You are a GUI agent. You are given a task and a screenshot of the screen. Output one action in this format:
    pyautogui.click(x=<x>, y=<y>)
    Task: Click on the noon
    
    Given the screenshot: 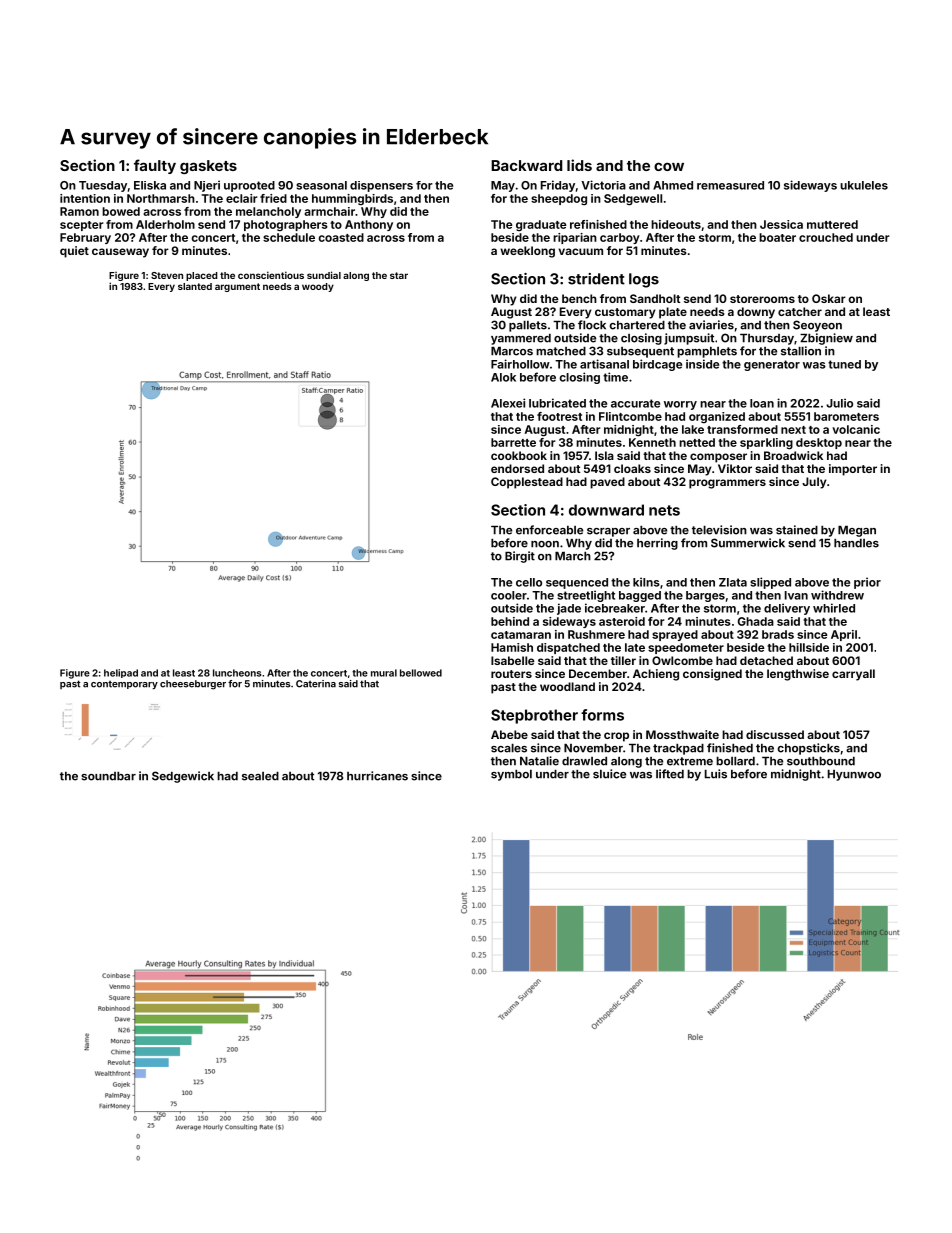 What is the action you would take?
    pyautogui.click(x=545, y=544)
